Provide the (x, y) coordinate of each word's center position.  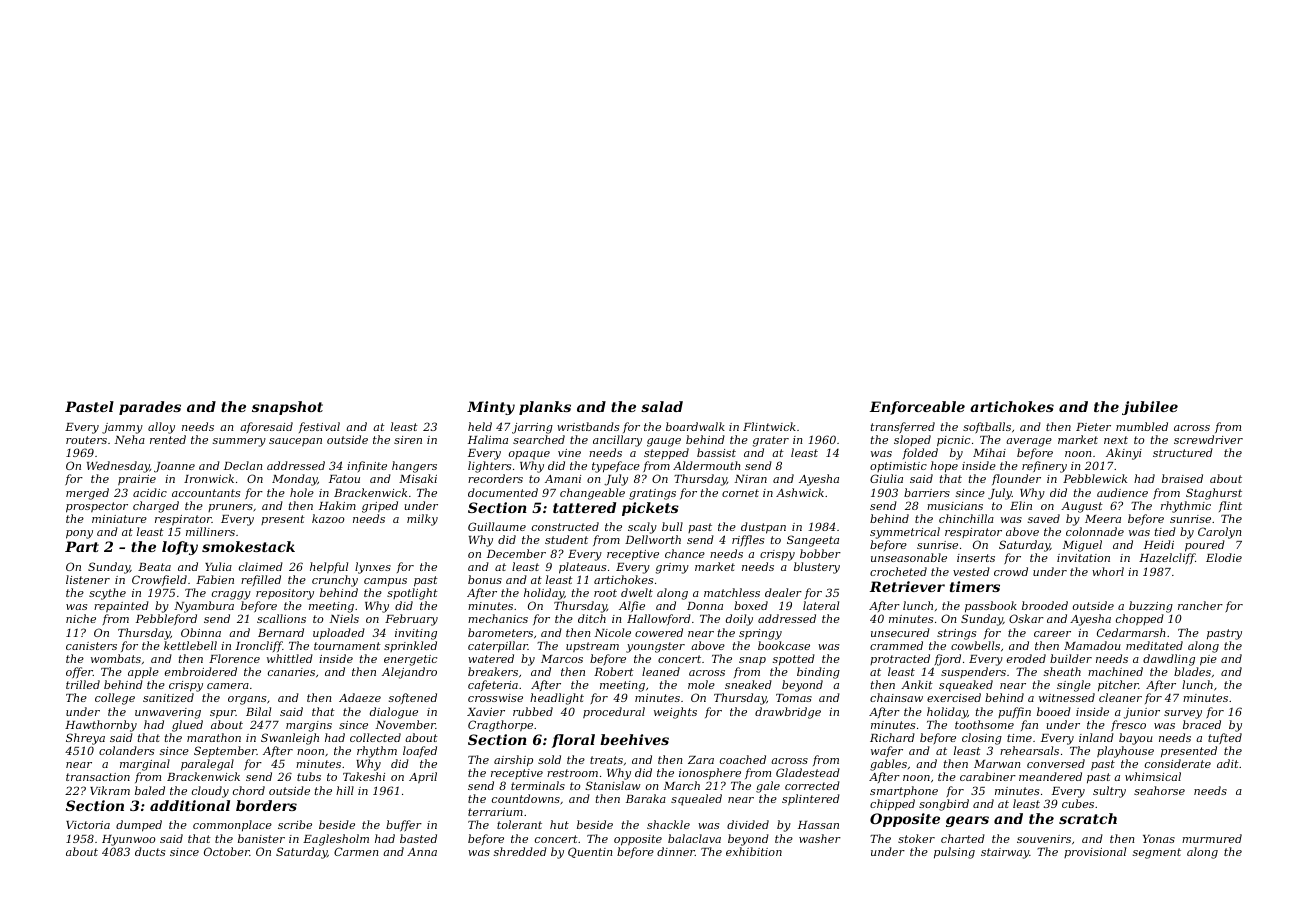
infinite (367, 466)
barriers (927, 492)
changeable (592, 494)
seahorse (1159, 790)
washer (820, 838)
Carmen (356, 851)
